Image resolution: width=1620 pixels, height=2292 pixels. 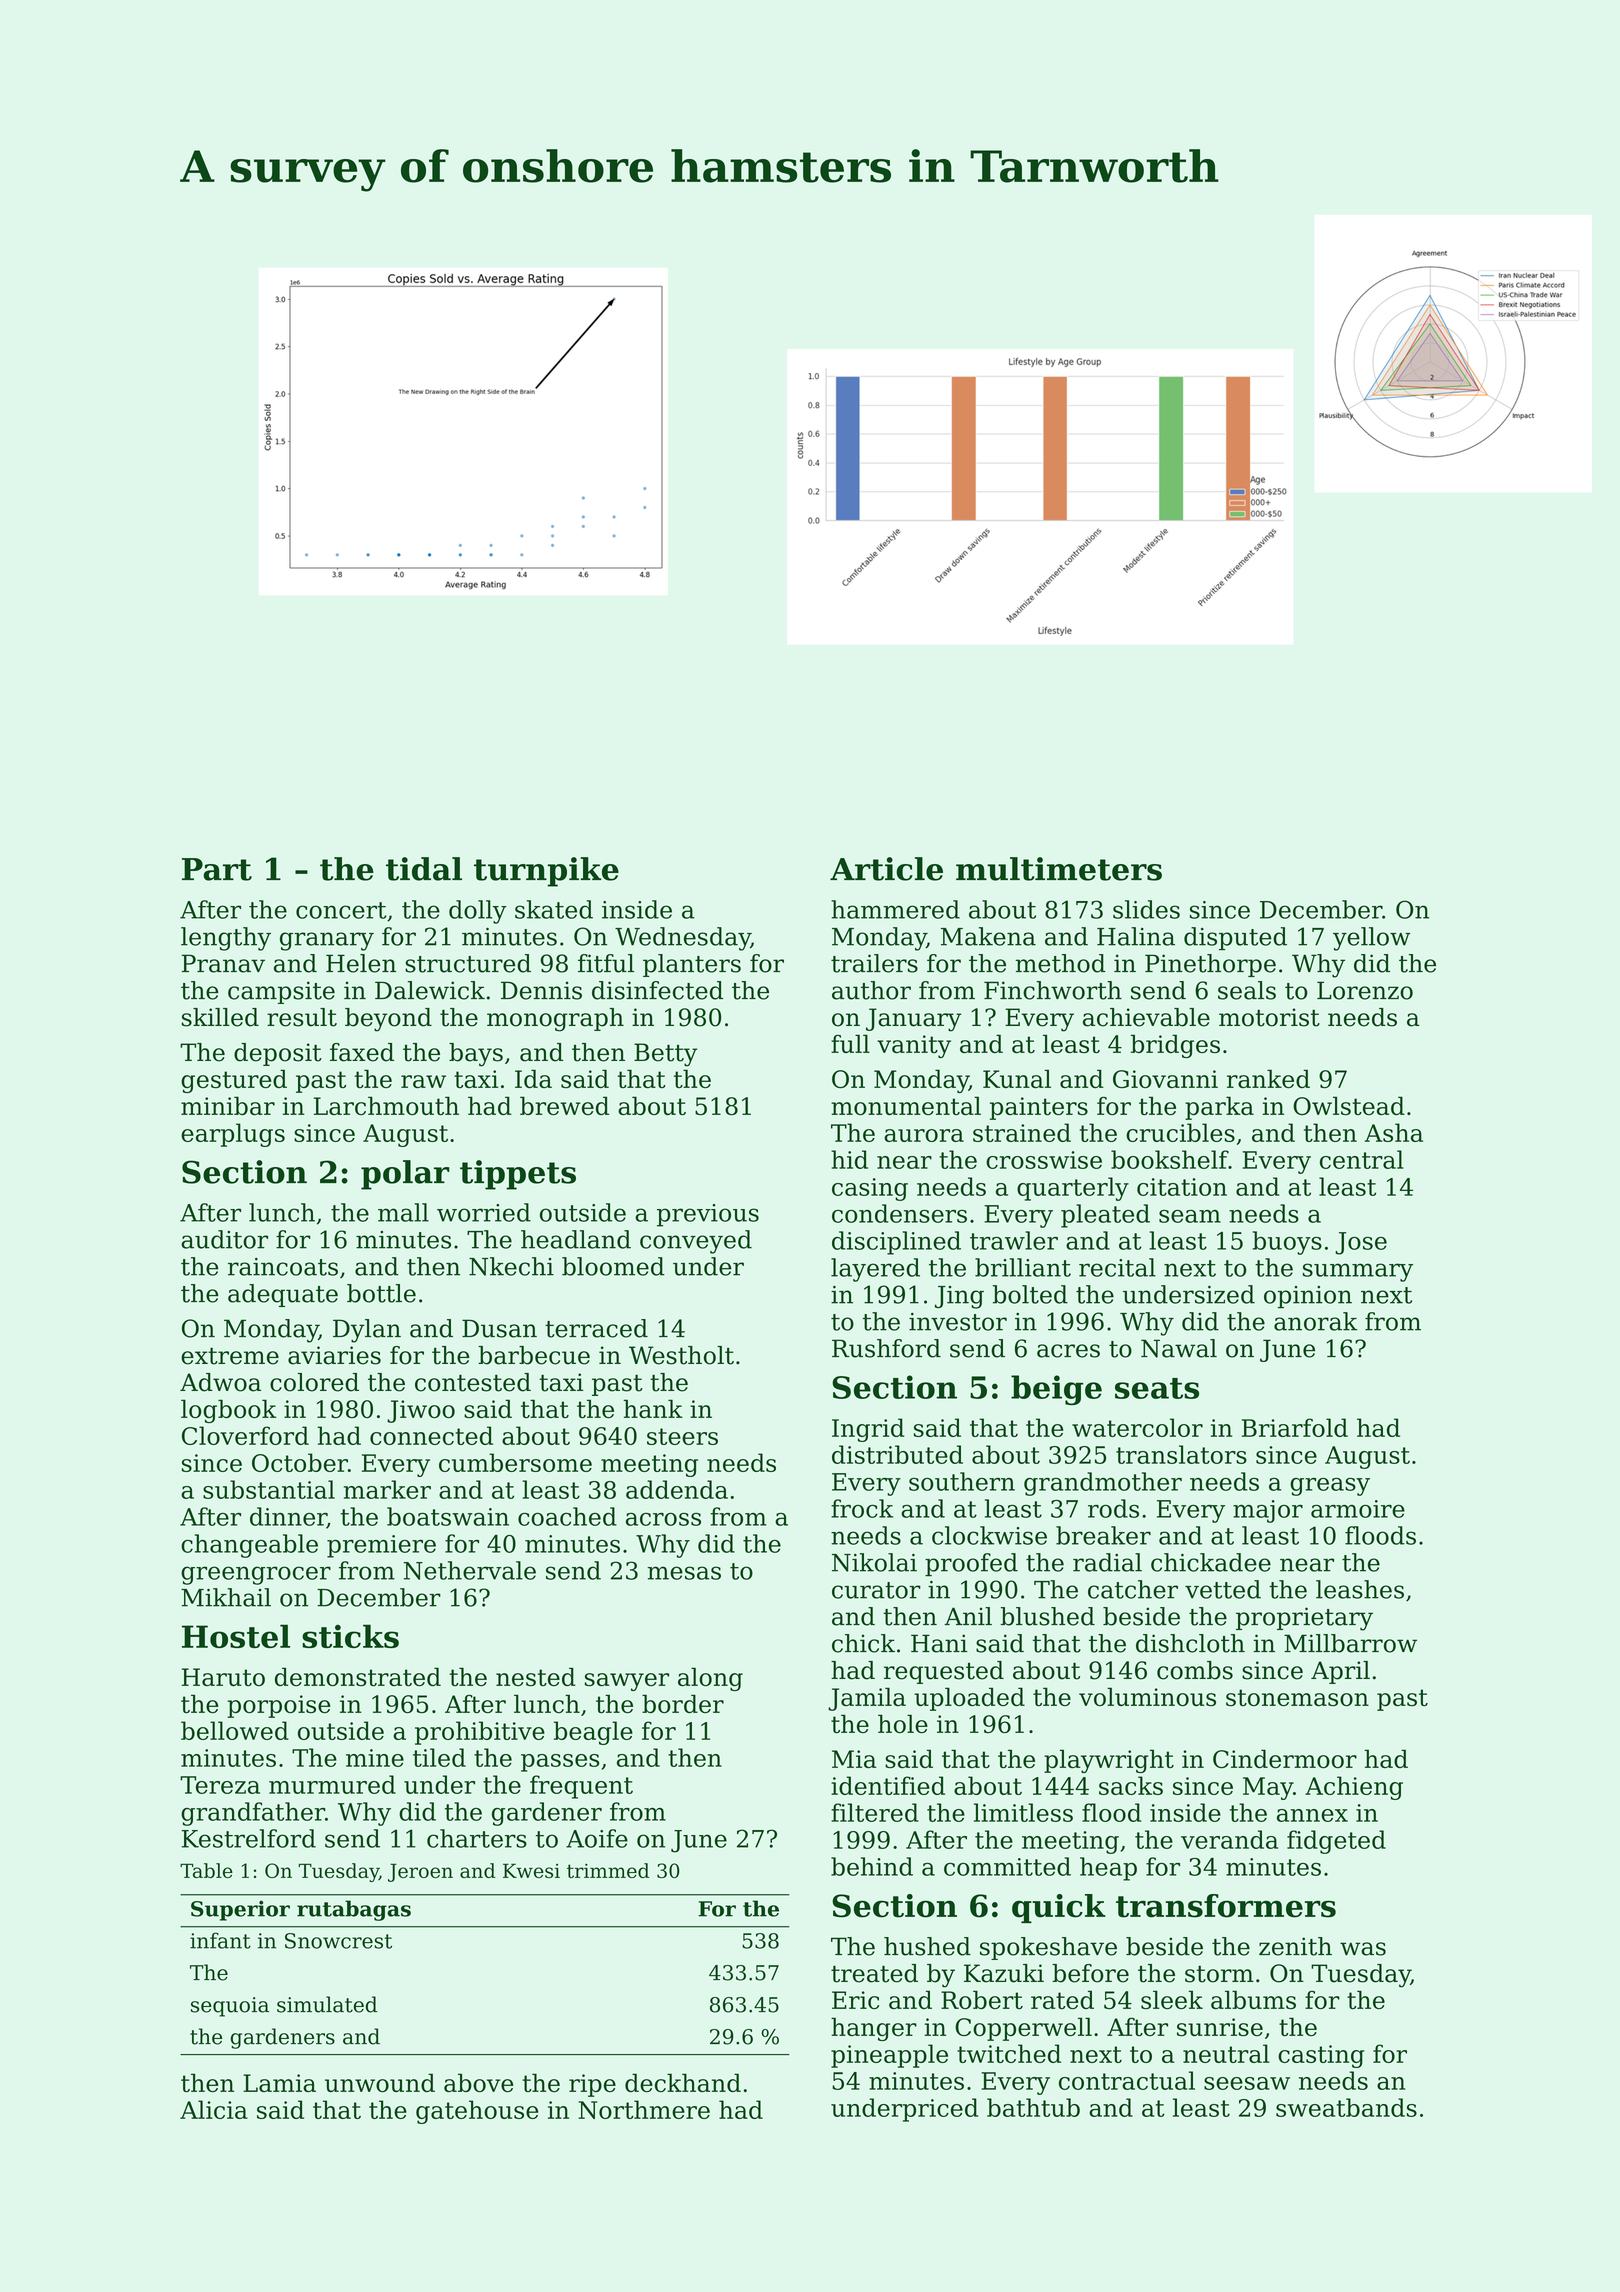 What do you see at coordinates (1223, 1589) in the screenshot?
I see `vetted` at bounding box center [1223, 1589].
